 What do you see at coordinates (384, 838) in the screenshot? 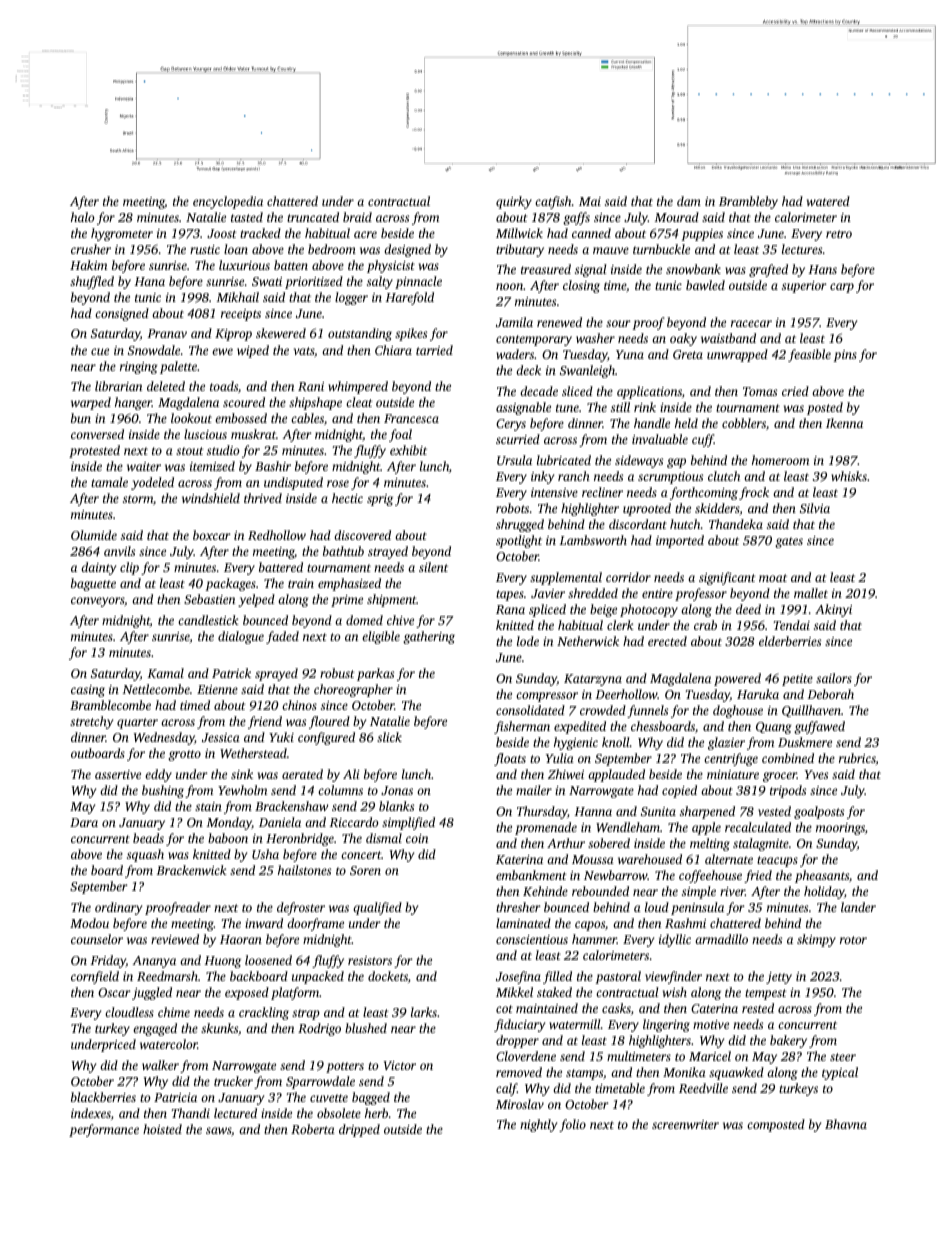
I see `dismal` at bounding box center [384, 838].
